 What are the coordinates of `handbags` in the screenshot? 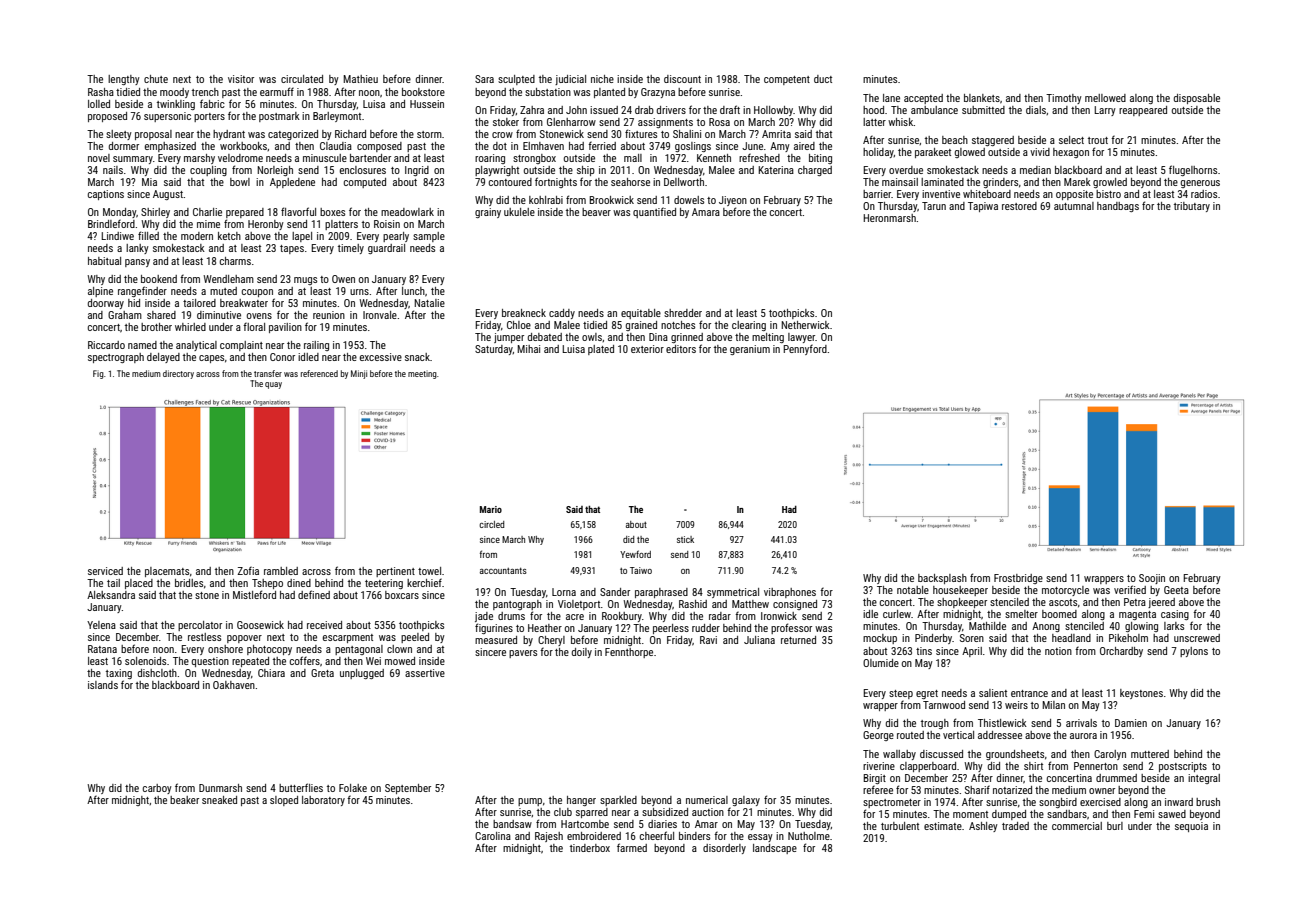 It's located at (1118, 207).
